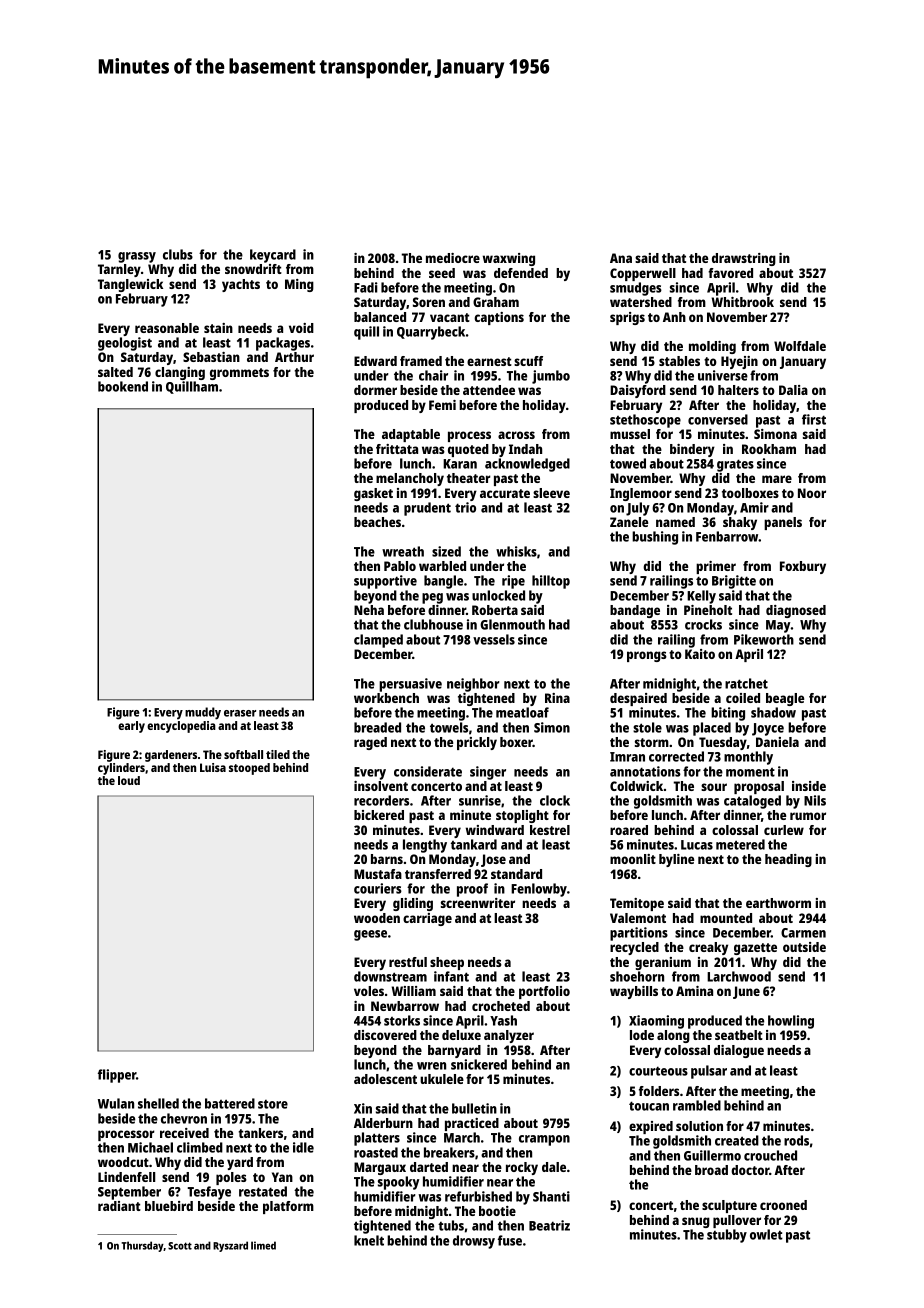 The height and width of the screenshot is (1308, 924). What do you see at coordinates (129, 780) in the screenshot?
I see `loud` at bounding box center [129, 780].
